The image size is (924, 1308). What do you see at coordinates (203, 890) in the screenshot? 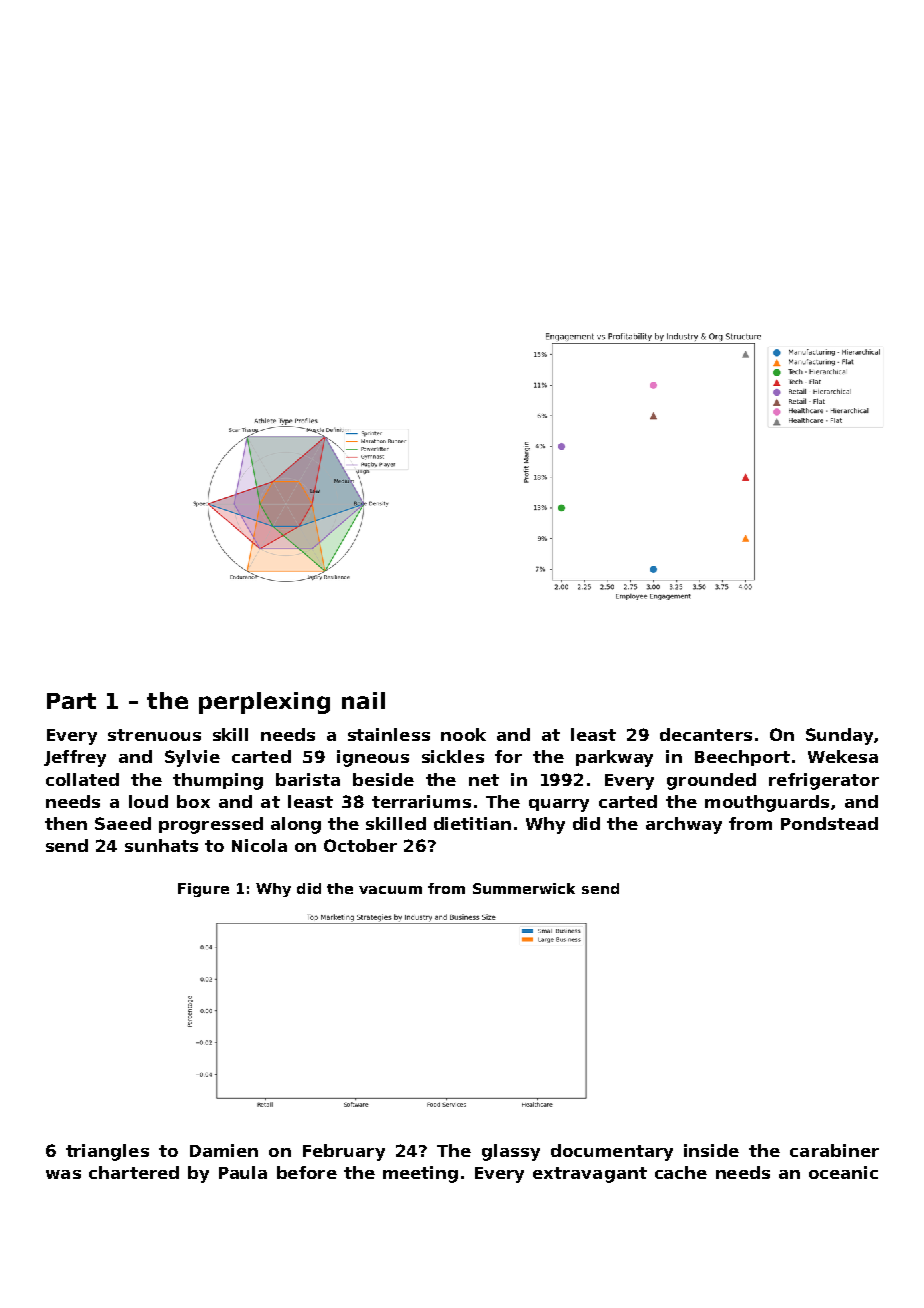
I see `Figure` at bounding box center [203, 890].
